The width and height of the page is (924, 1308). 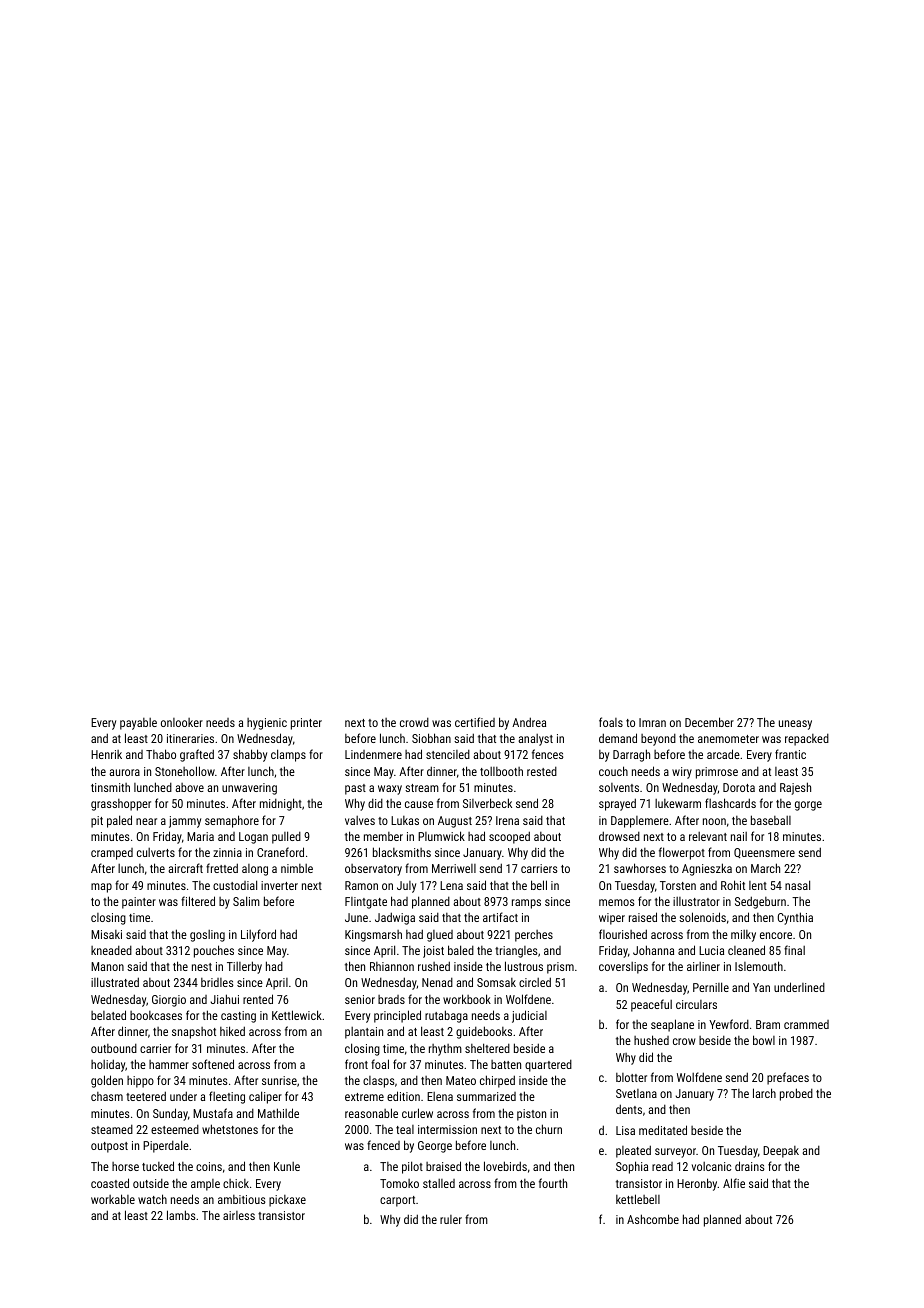 I want to click on rented, so click(x=258, y=999).
